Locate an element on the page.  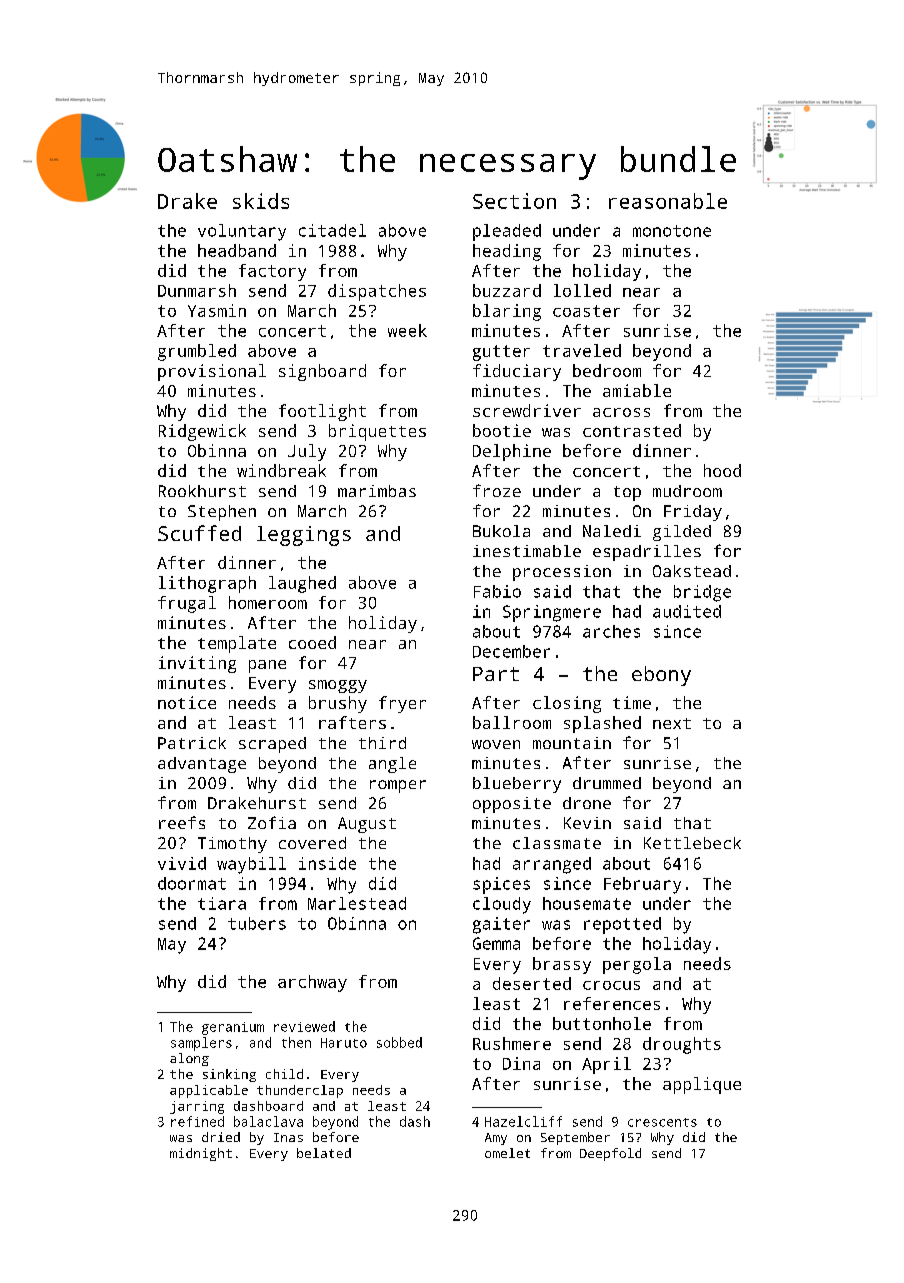
Section is located at coordinates (514, 201).
